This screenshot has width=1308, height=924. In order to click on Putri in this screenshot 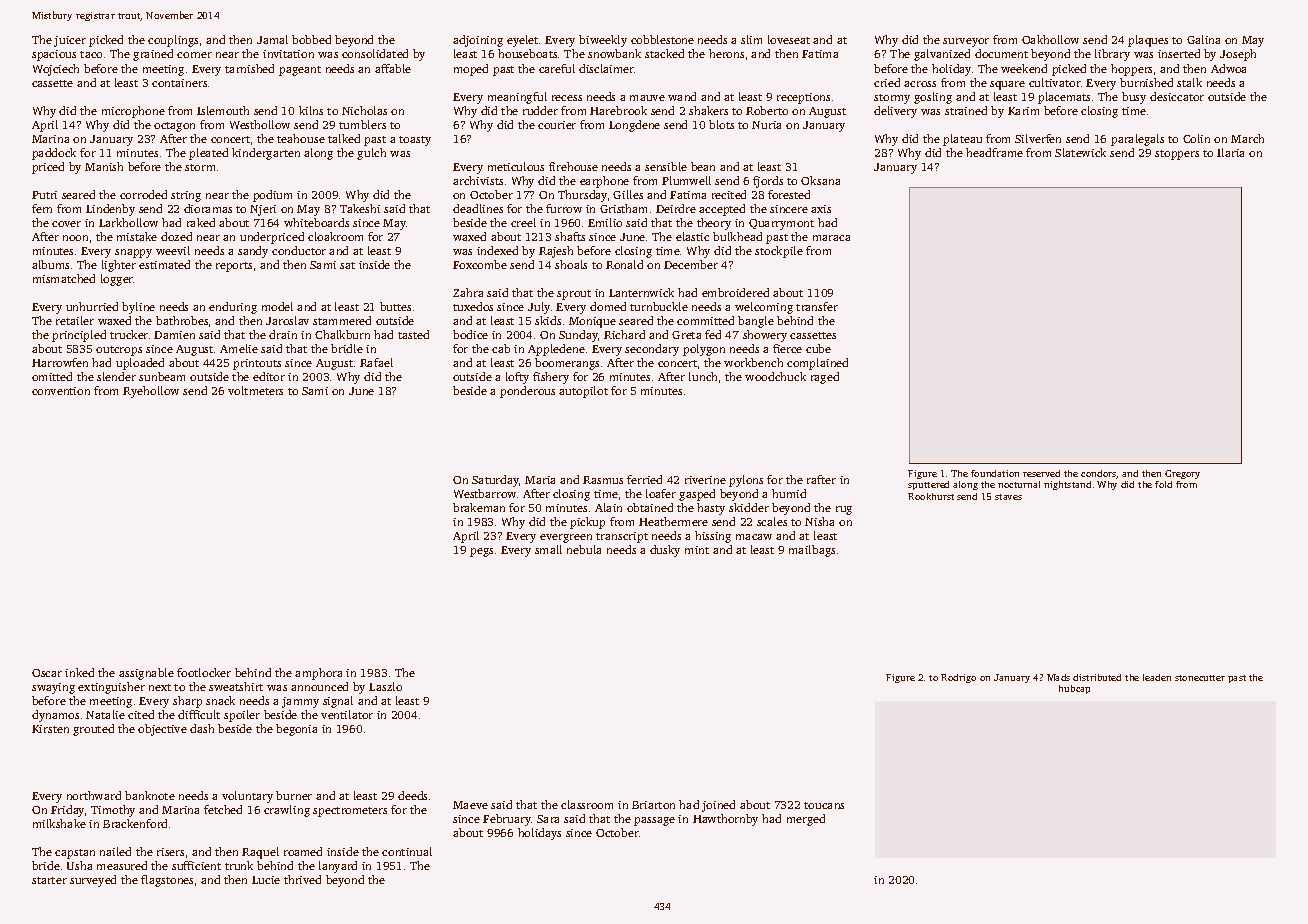, I will do `click(44, 195)`.
